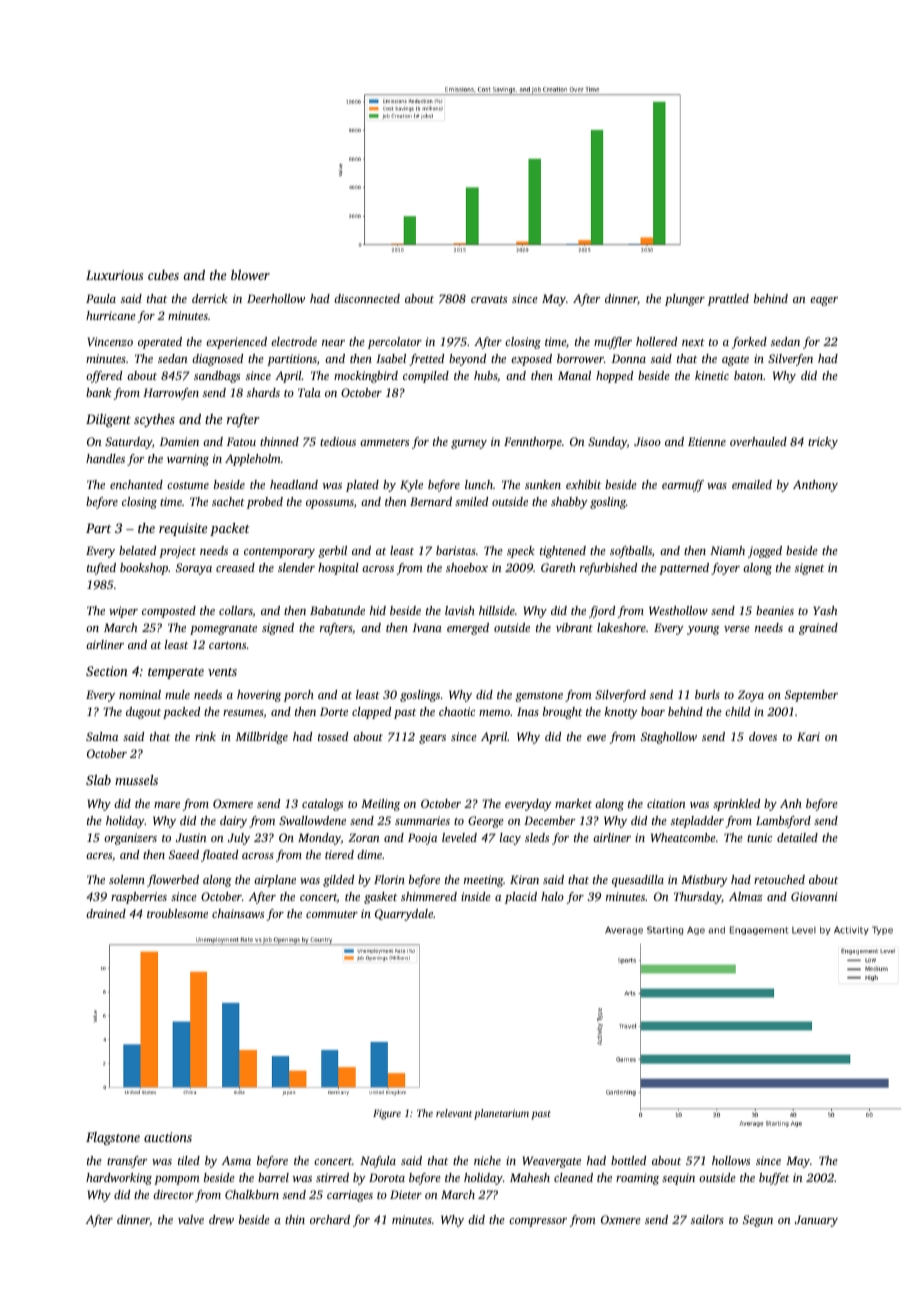  I want to click on wiper, so click(123, 612).
